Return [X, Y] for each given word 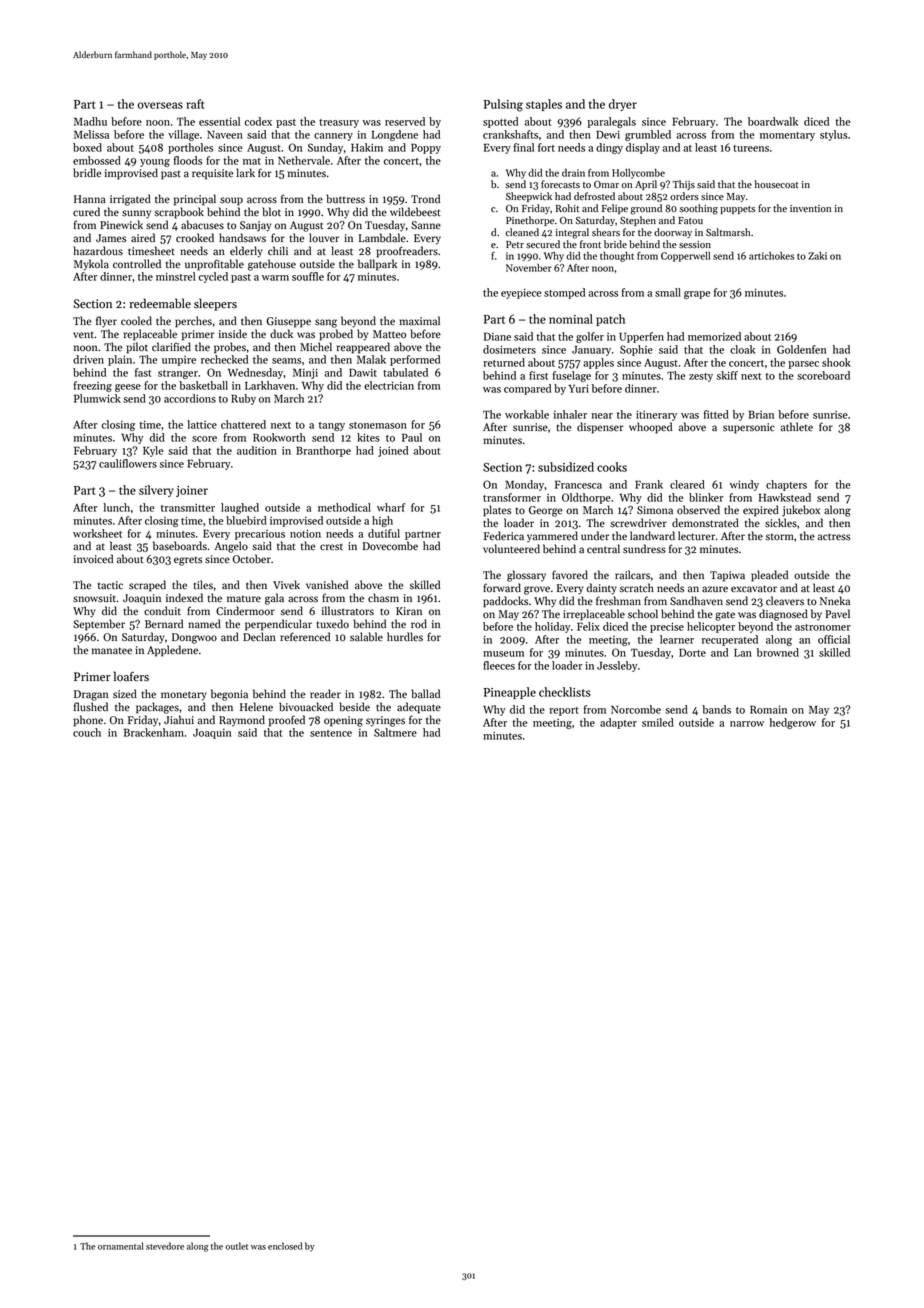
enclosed [285, 1246]
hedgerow [792, 723]
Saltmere [395, 732]
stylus [834, 135]
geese [128, 388]
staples [544, 105]
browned [778, 652]
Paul [412, 437]
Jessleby [617, 666]
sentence [331, 733]
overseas [160, 105]
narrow [747, 724]
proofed [287, 721]
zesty [701, 377]
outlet [236, 1246]
